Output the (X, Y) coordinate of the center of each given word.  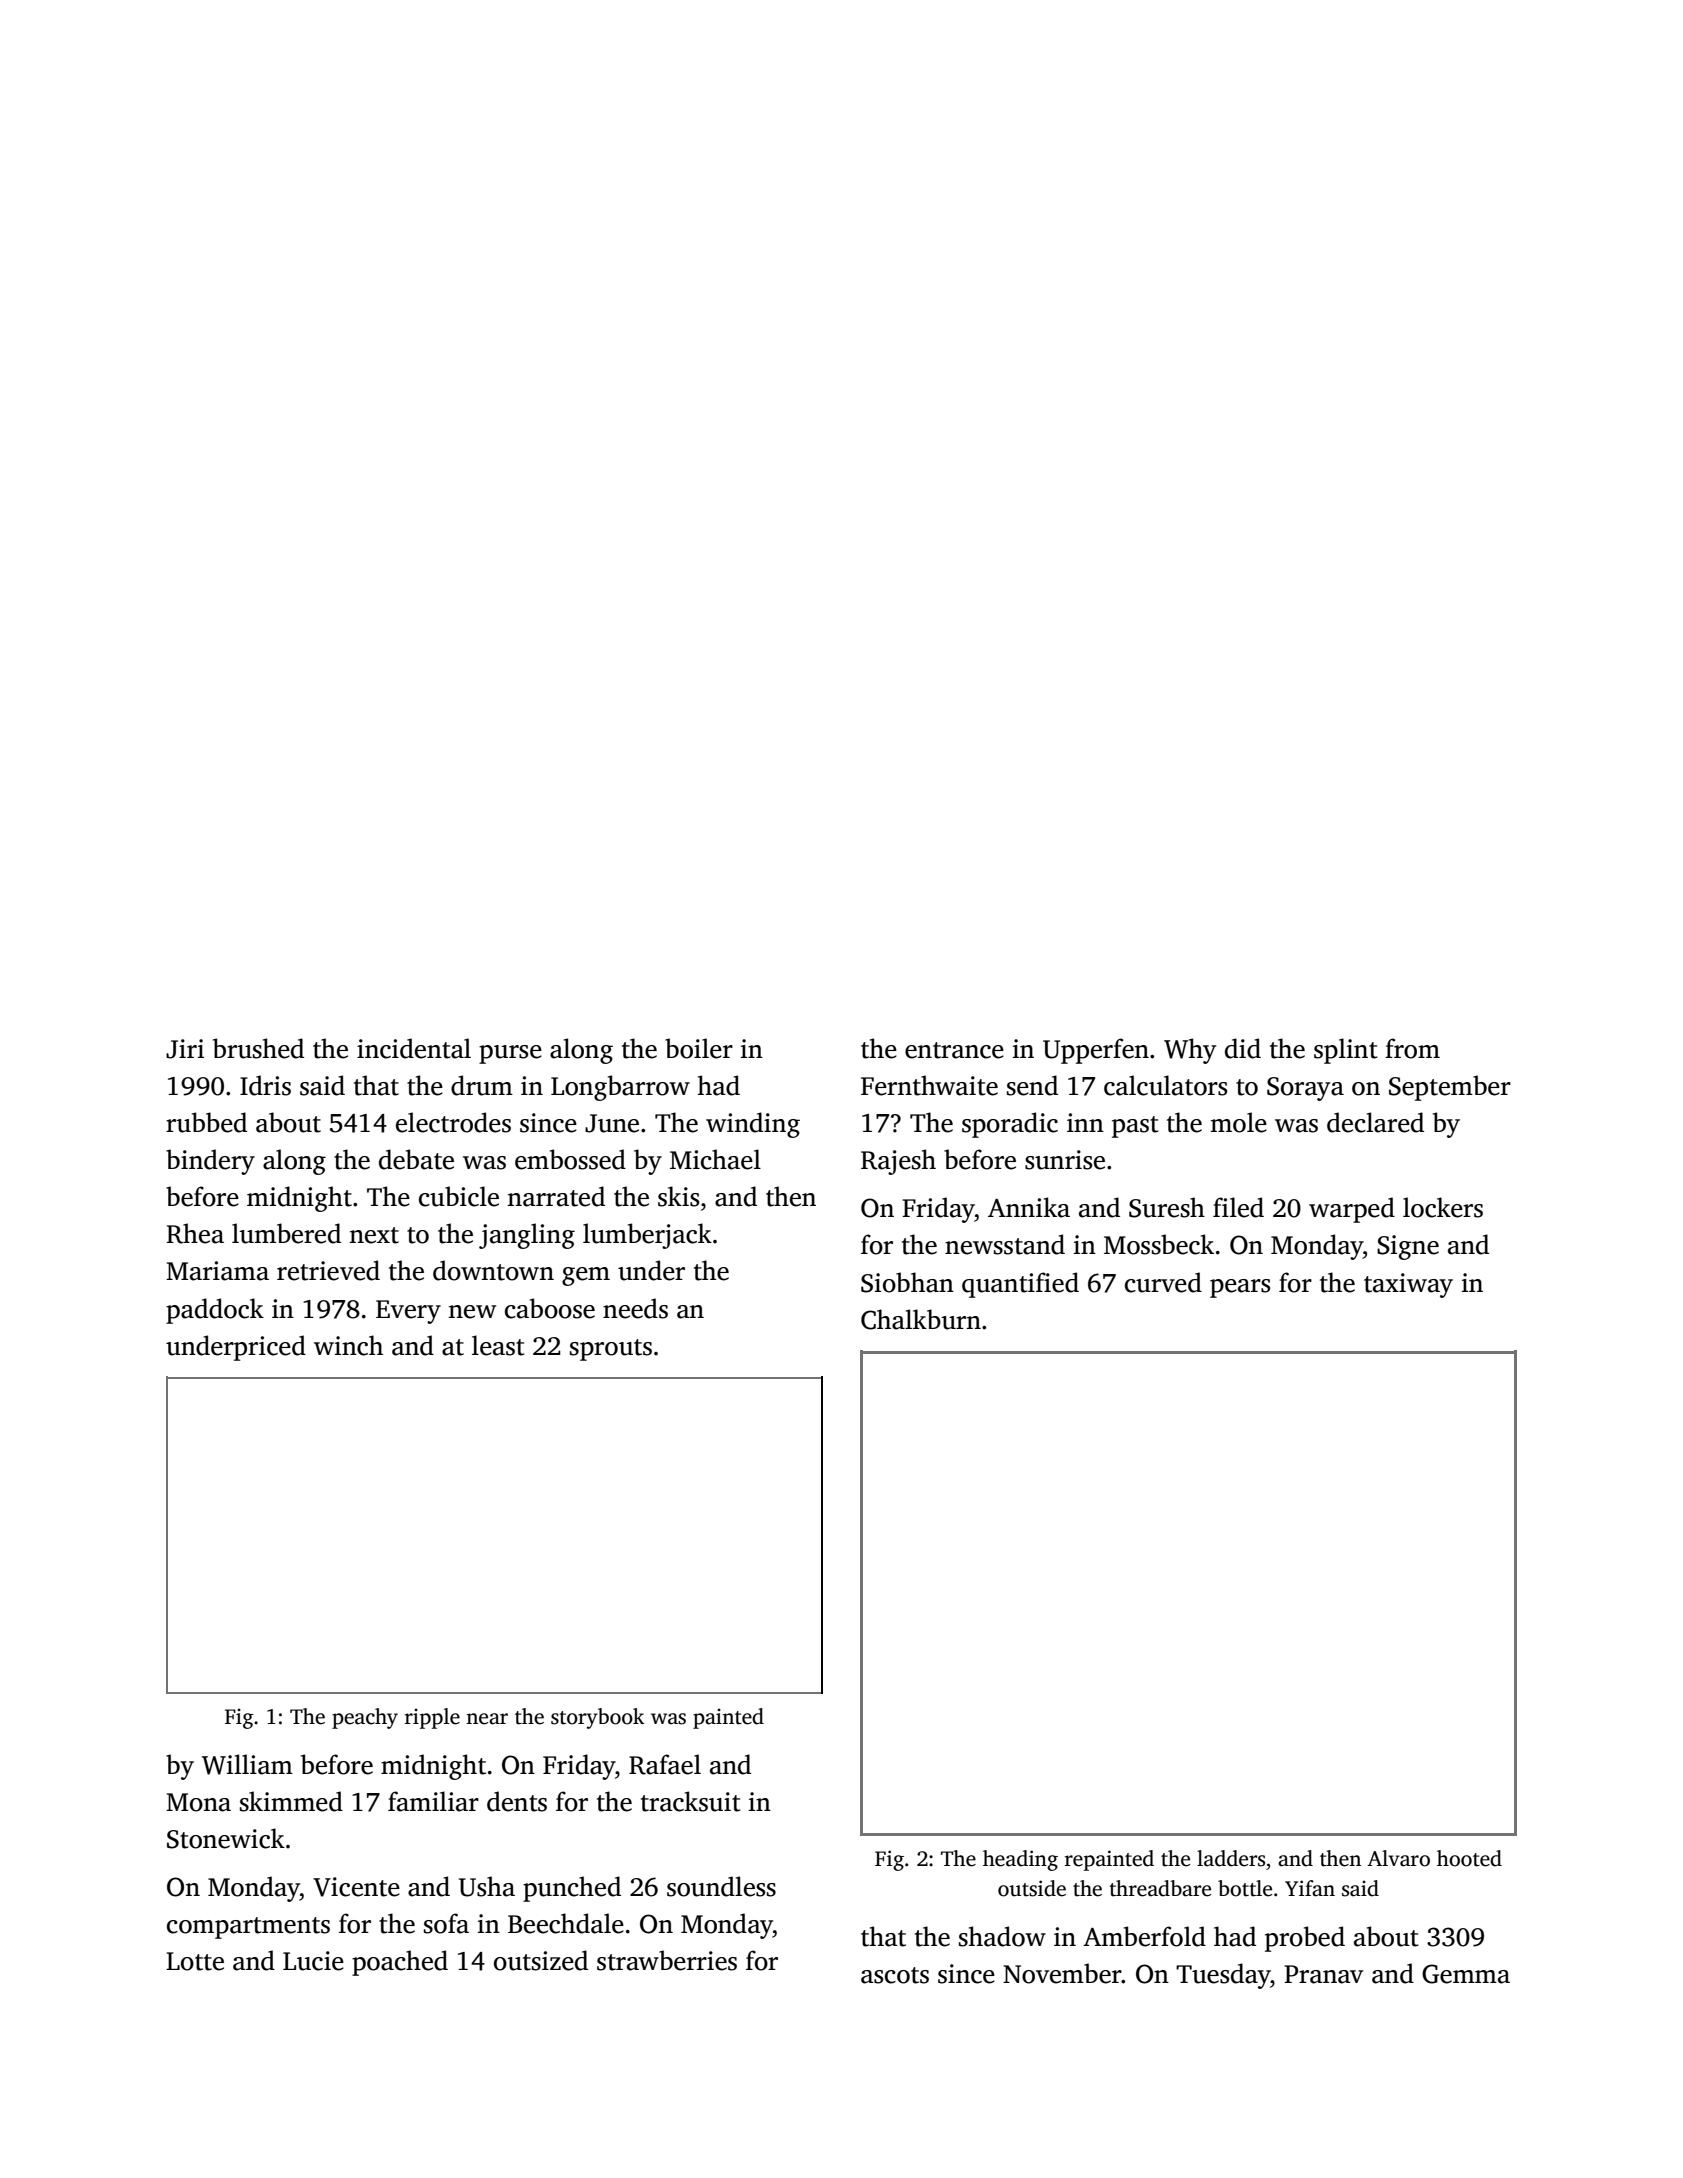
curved (1163, 1282)
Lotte (195, 1961)
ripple (432, 1718)
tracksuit (691, 1801)
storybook (598, 1718)
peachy (365, 1718)
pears (1240, 1288)
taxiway (1408, 1285)
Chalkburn (921, 1319)
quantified (1020, 1285)
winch (348, 1345)
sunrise (1065, 1160)
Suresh (1167, 1207)
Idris (265, 1085)
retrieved (328, 1270)
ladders (1231, 1858)
